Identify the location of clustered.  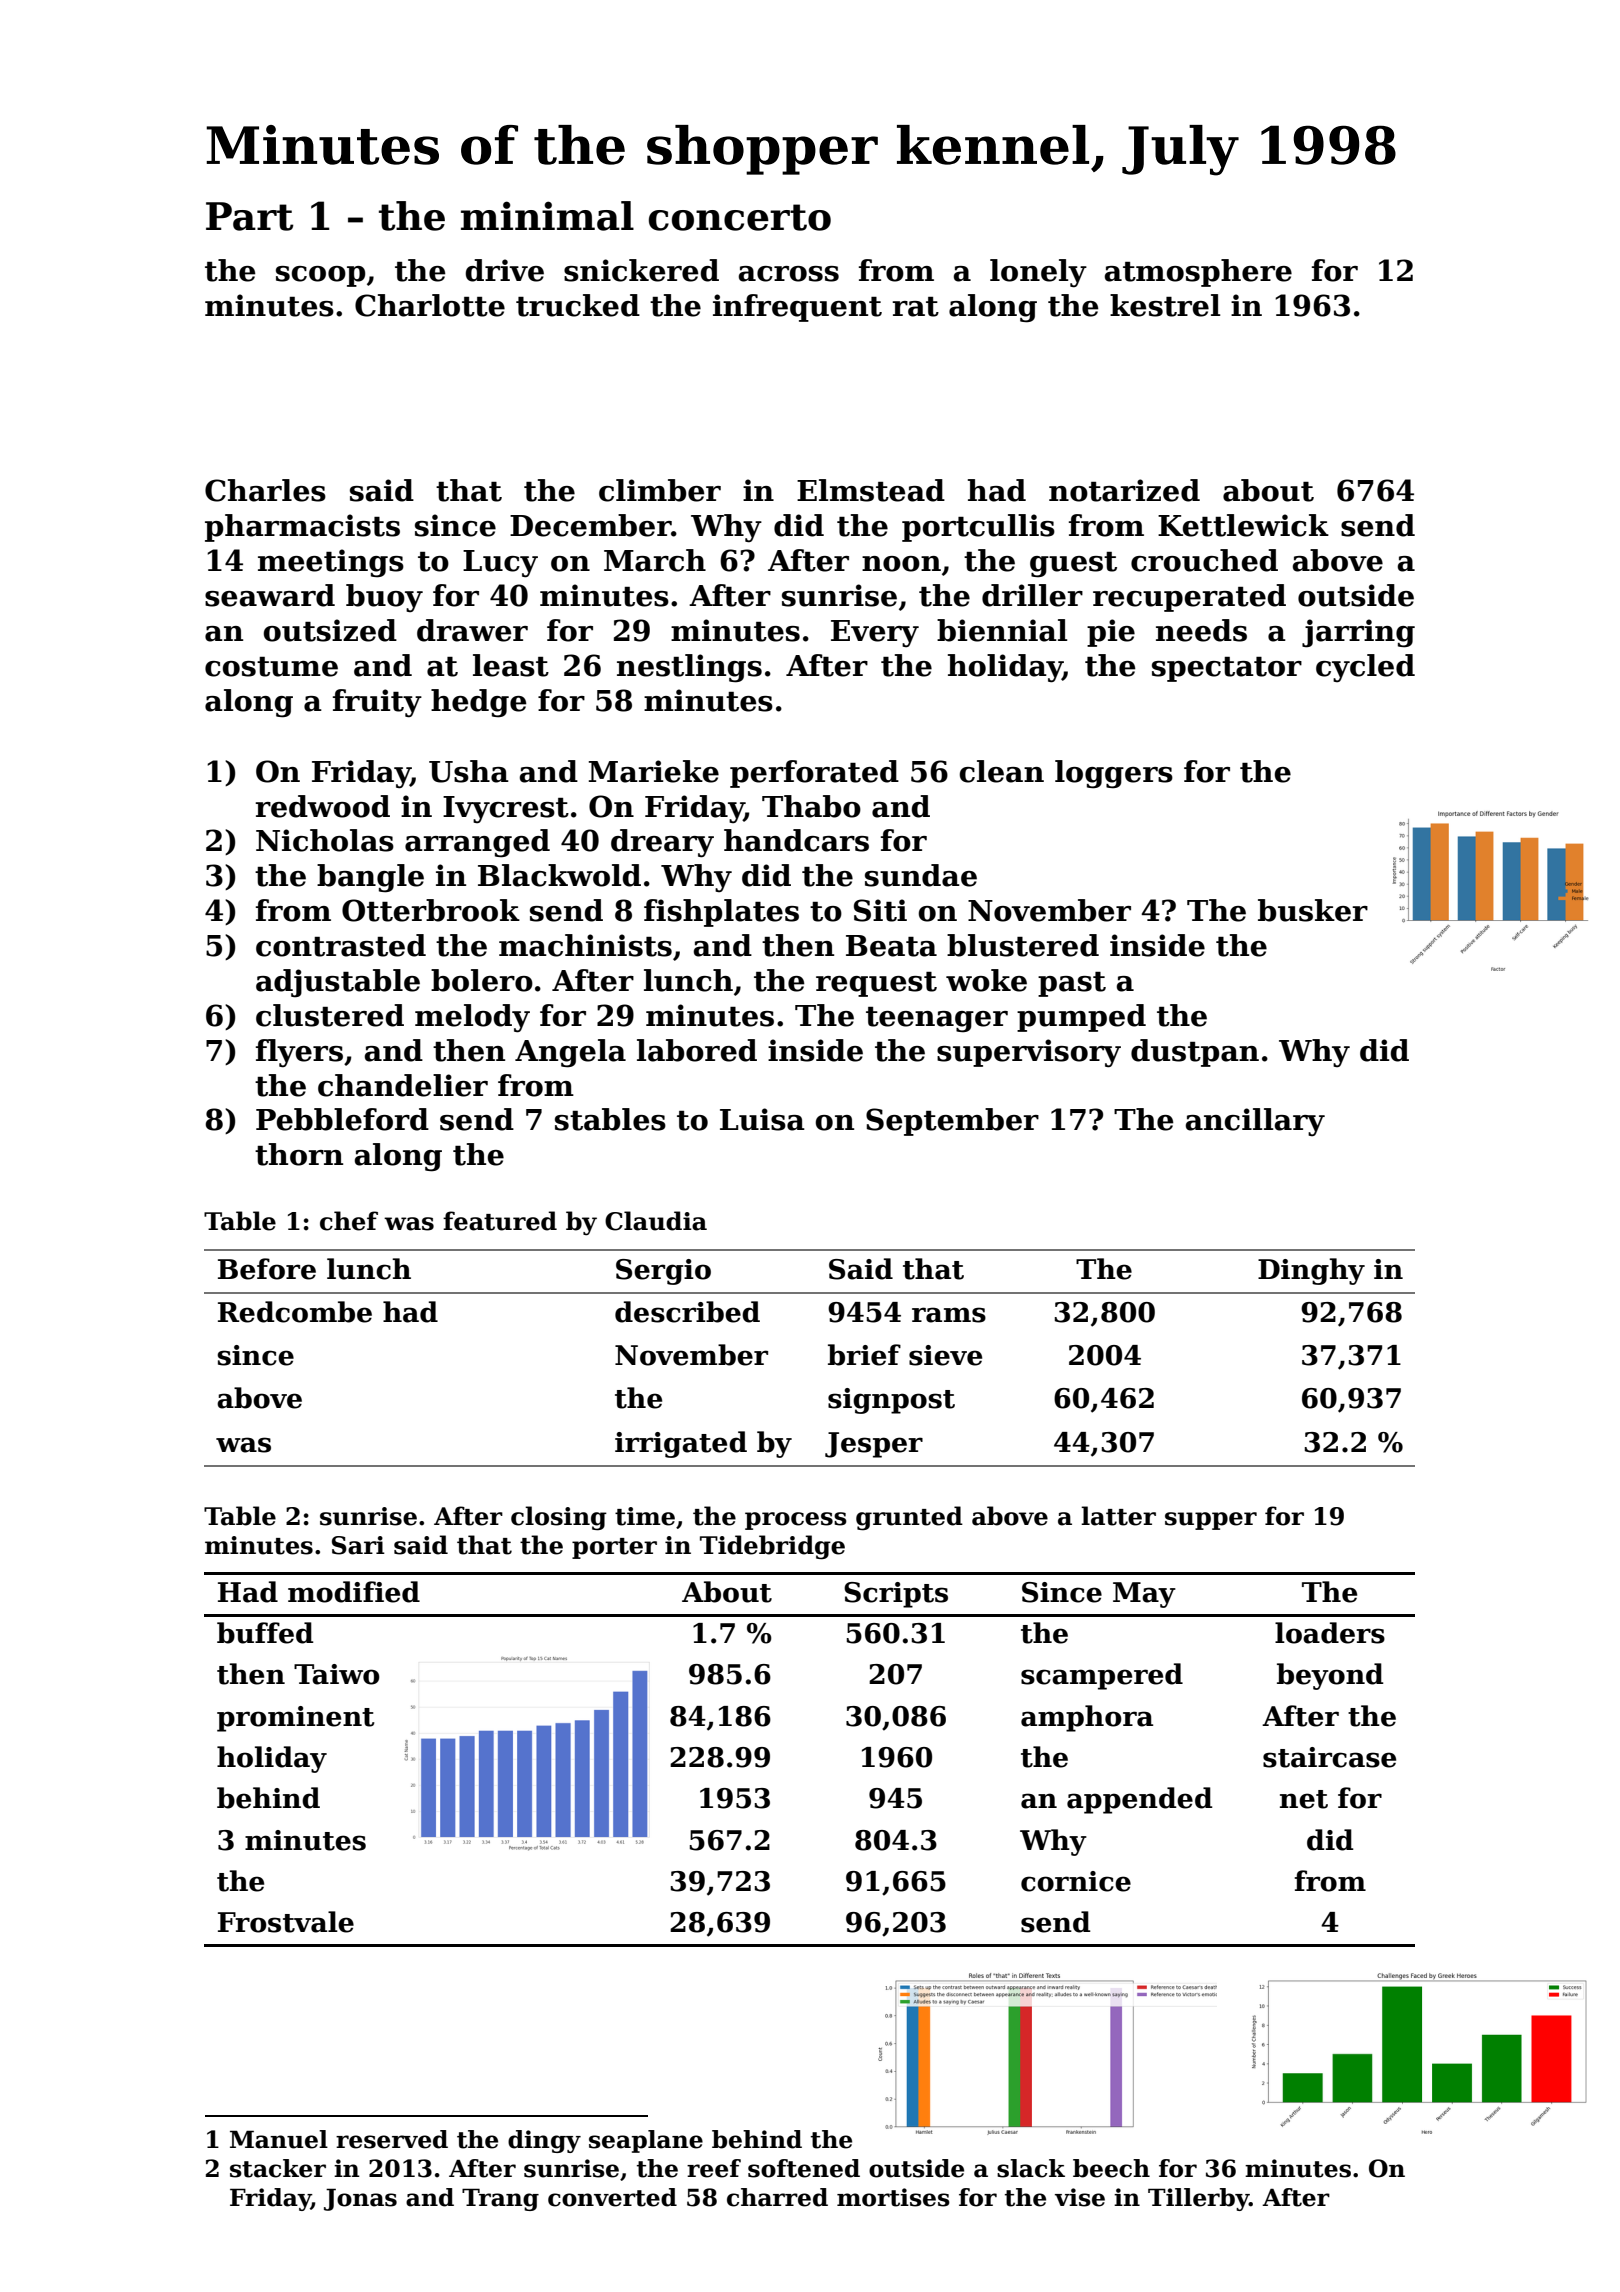
(330, 1015).
